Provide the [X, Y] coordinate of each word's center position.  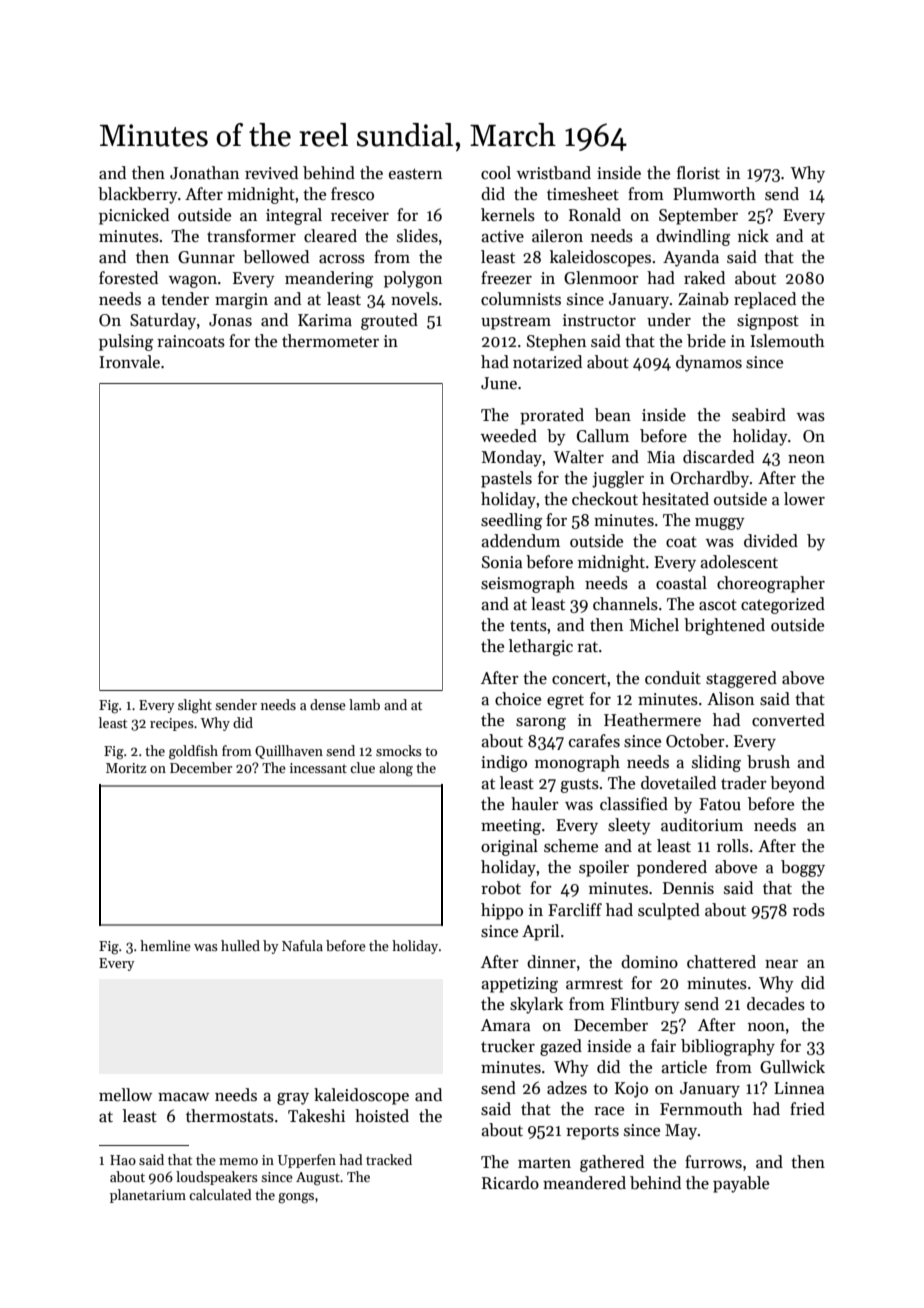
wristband [554, 173]
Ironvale [129, 362]
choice [518, 699]
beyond [797, 784]
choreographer [771, 584]
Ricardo [510, 1183]
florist [698, 173]
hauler [535, 804]
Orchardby [709, 479]
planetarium [148, 1196]
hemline [165, 945]
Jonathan [204, 173]
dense [328, 704]
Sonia [502, 562]
